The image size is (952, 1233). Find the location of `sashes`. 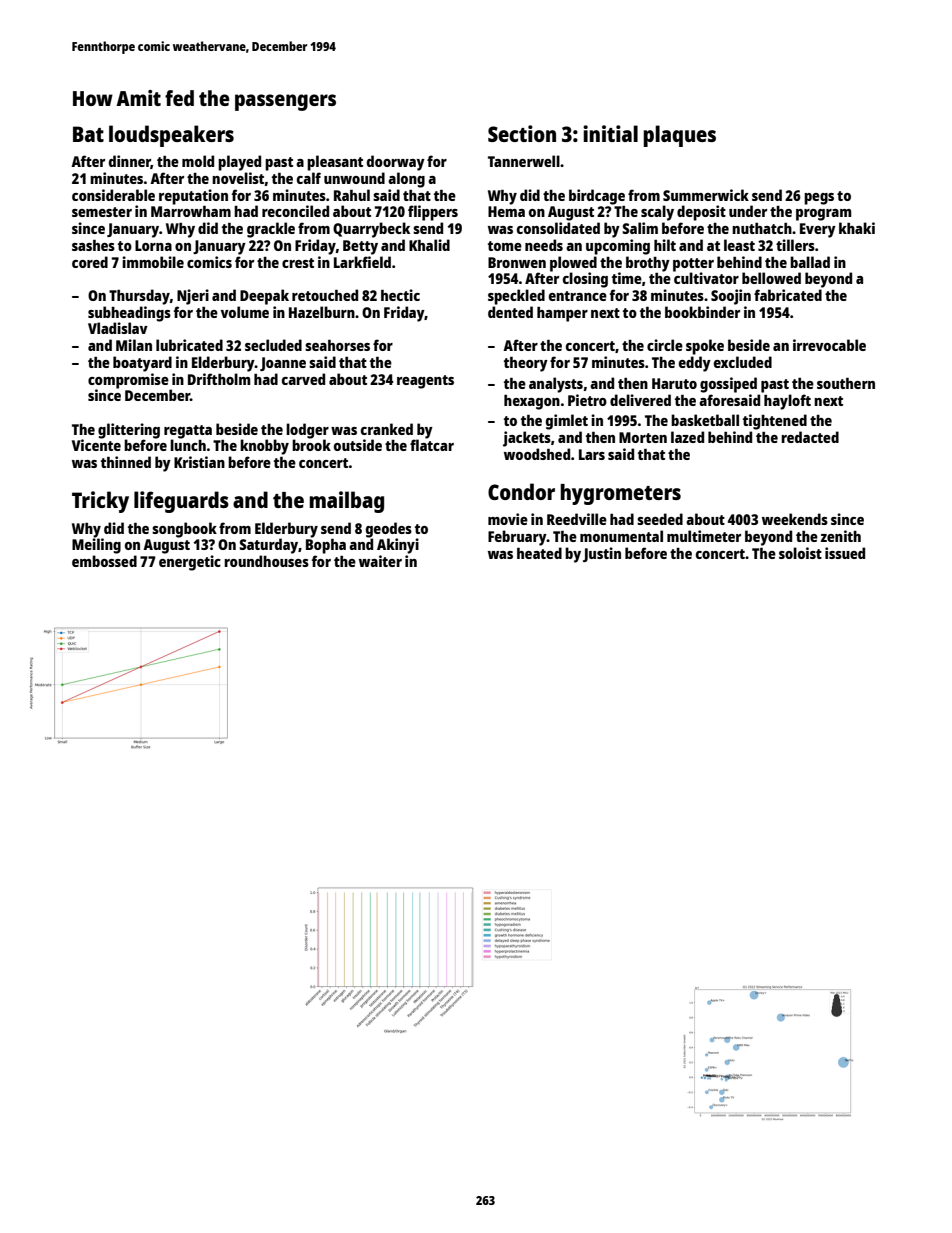

sashes is located at coordinates (93, 245).
